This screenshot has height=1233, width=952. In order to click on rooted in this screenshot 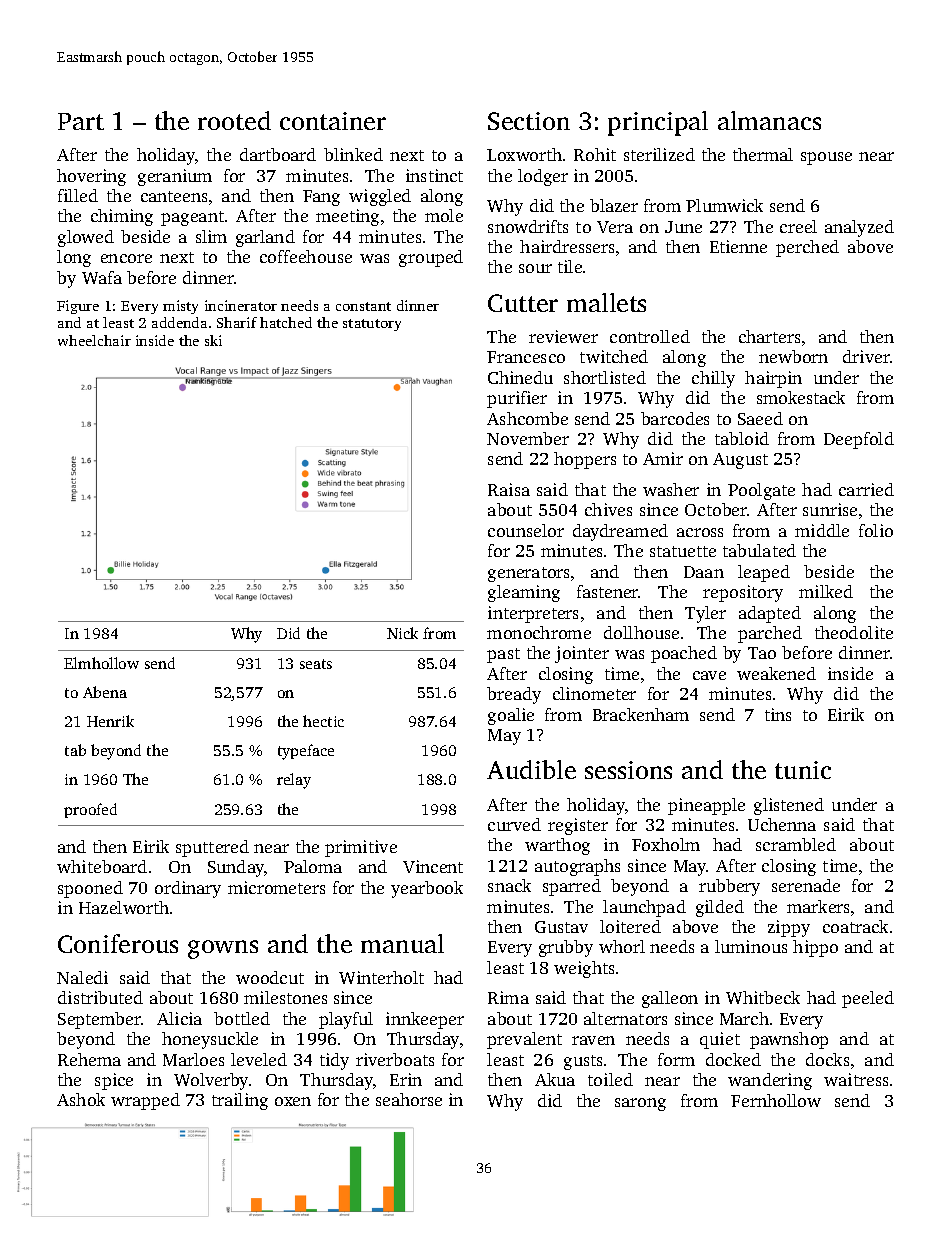, I will do `click(234, 120)`.
